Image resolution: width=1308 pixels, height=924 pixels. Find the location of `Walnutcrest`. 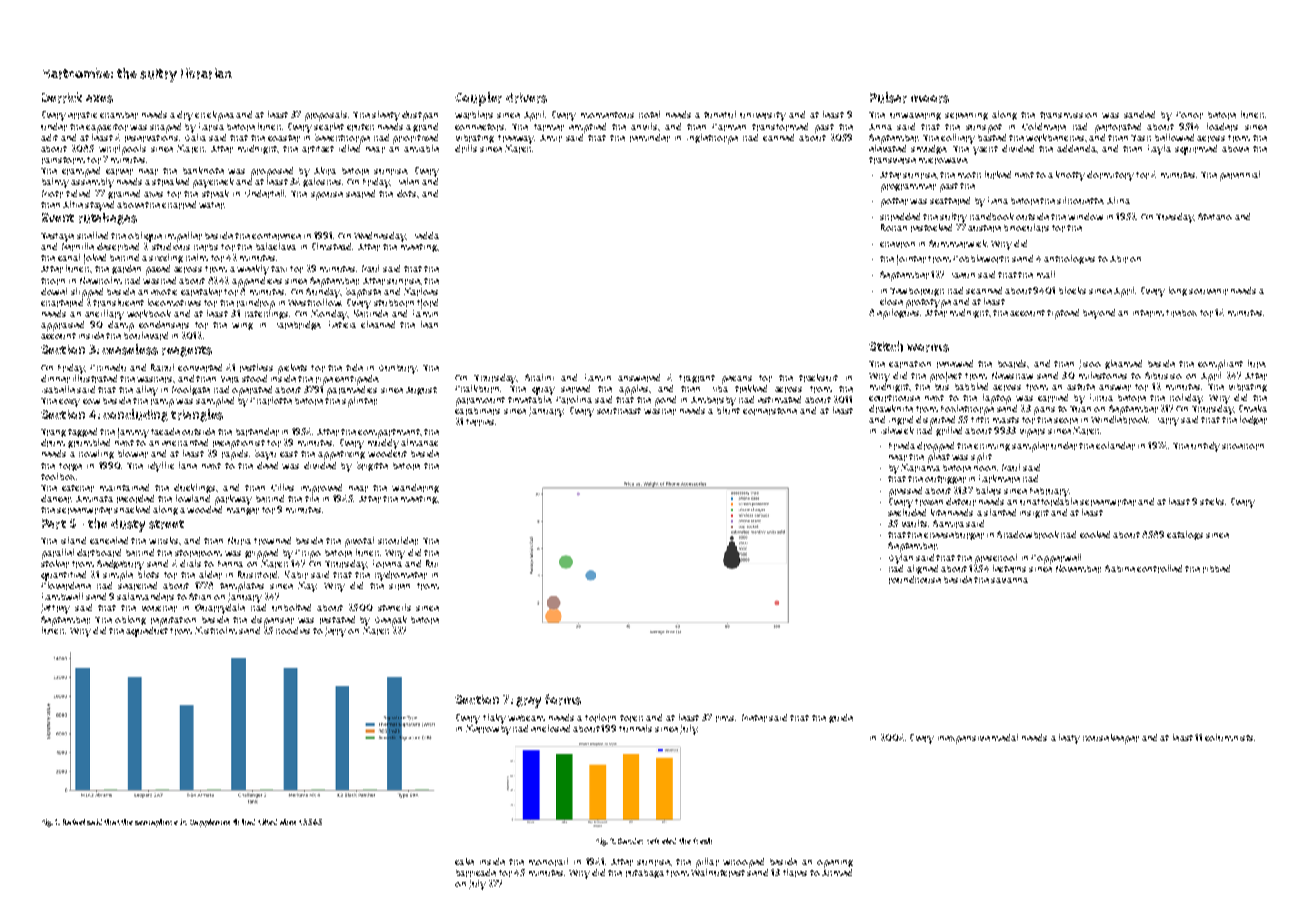

Walnutcrest is located at coordinates (718, 873).
